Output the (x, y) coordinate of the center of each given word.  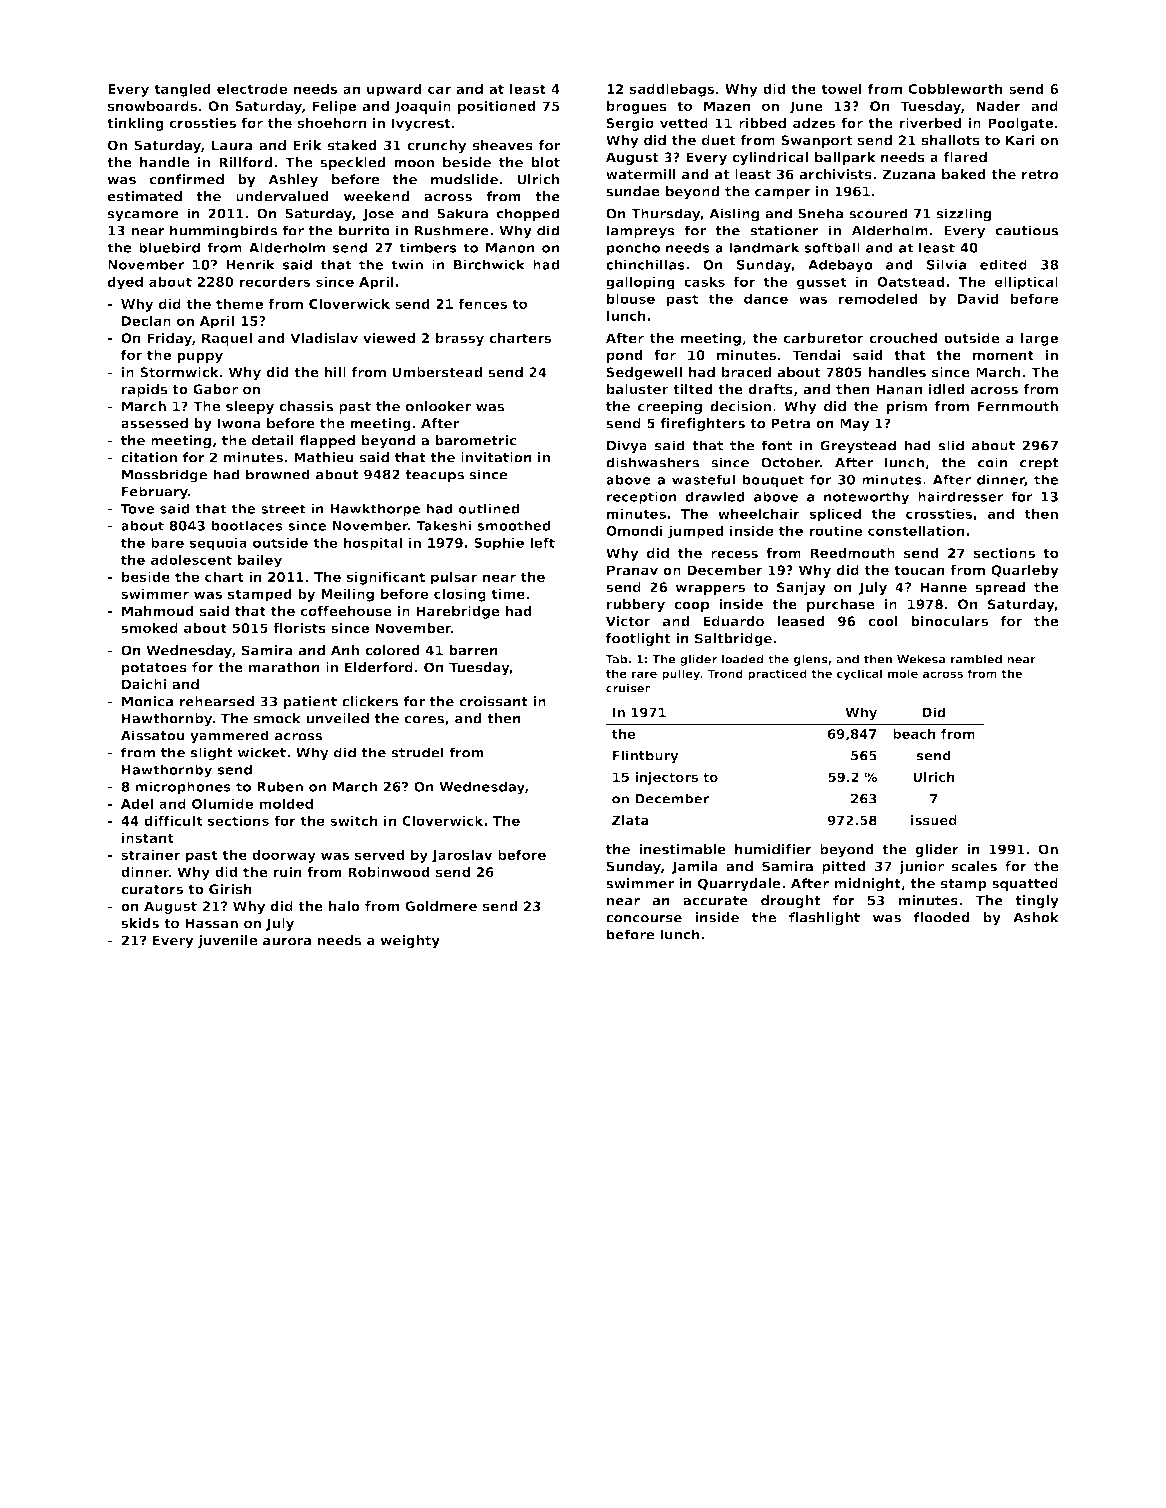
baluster (637, 389)
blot (545, 162)
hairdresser (961, 496)
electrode (252, 88)
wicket (262, 752)
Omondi (634, 530)
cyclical (859, 675)
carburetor (824, 338)
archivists (835, 174)
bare (167, 542)
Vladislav (324, 338)
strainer (150, 854)
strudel (418, 752)
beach (914, 734)
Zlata (630, 820)
